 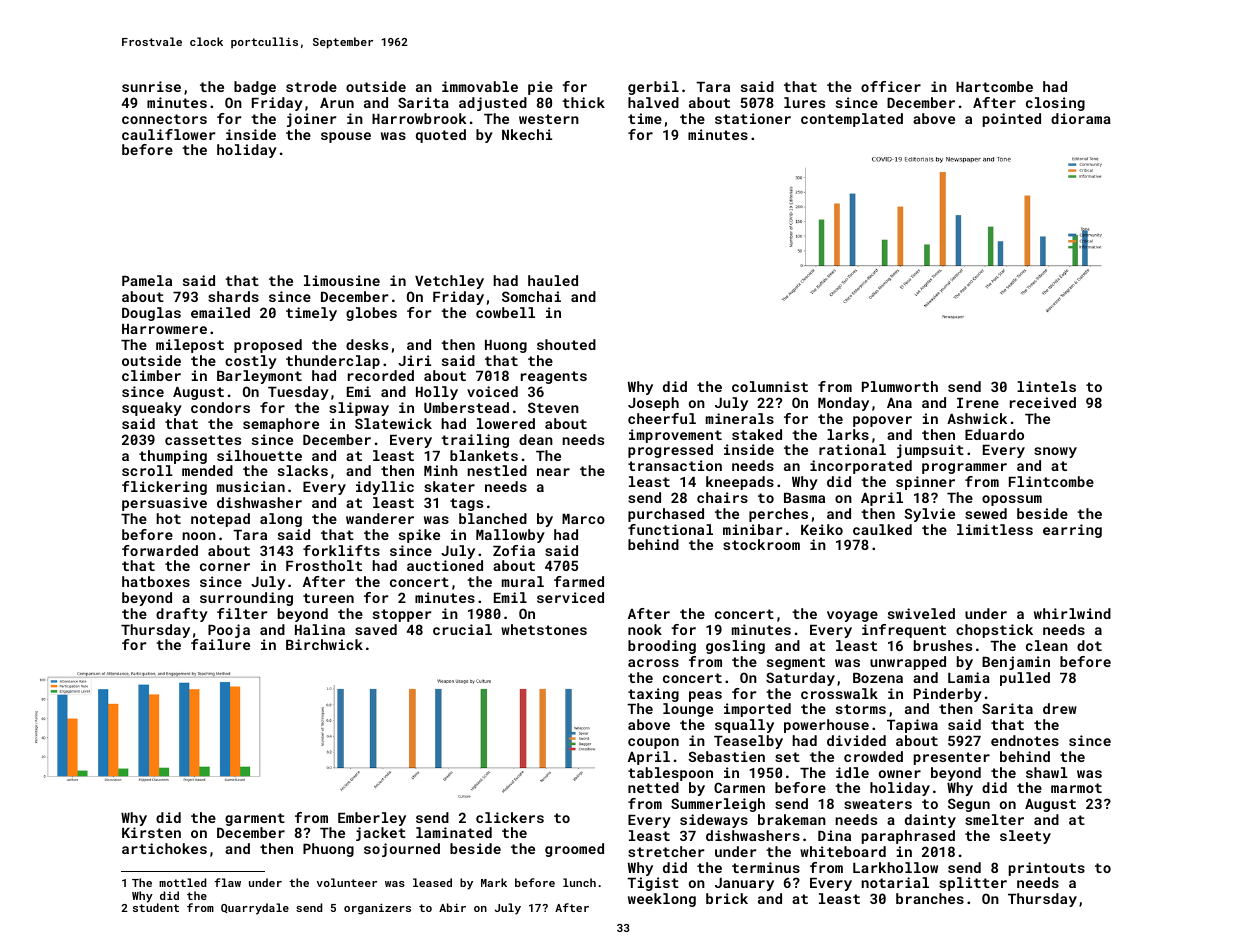 What do you see at coordinates (527, 134) in the screenshot?
I see `Nkechi` at bounding box center [527, 134].
